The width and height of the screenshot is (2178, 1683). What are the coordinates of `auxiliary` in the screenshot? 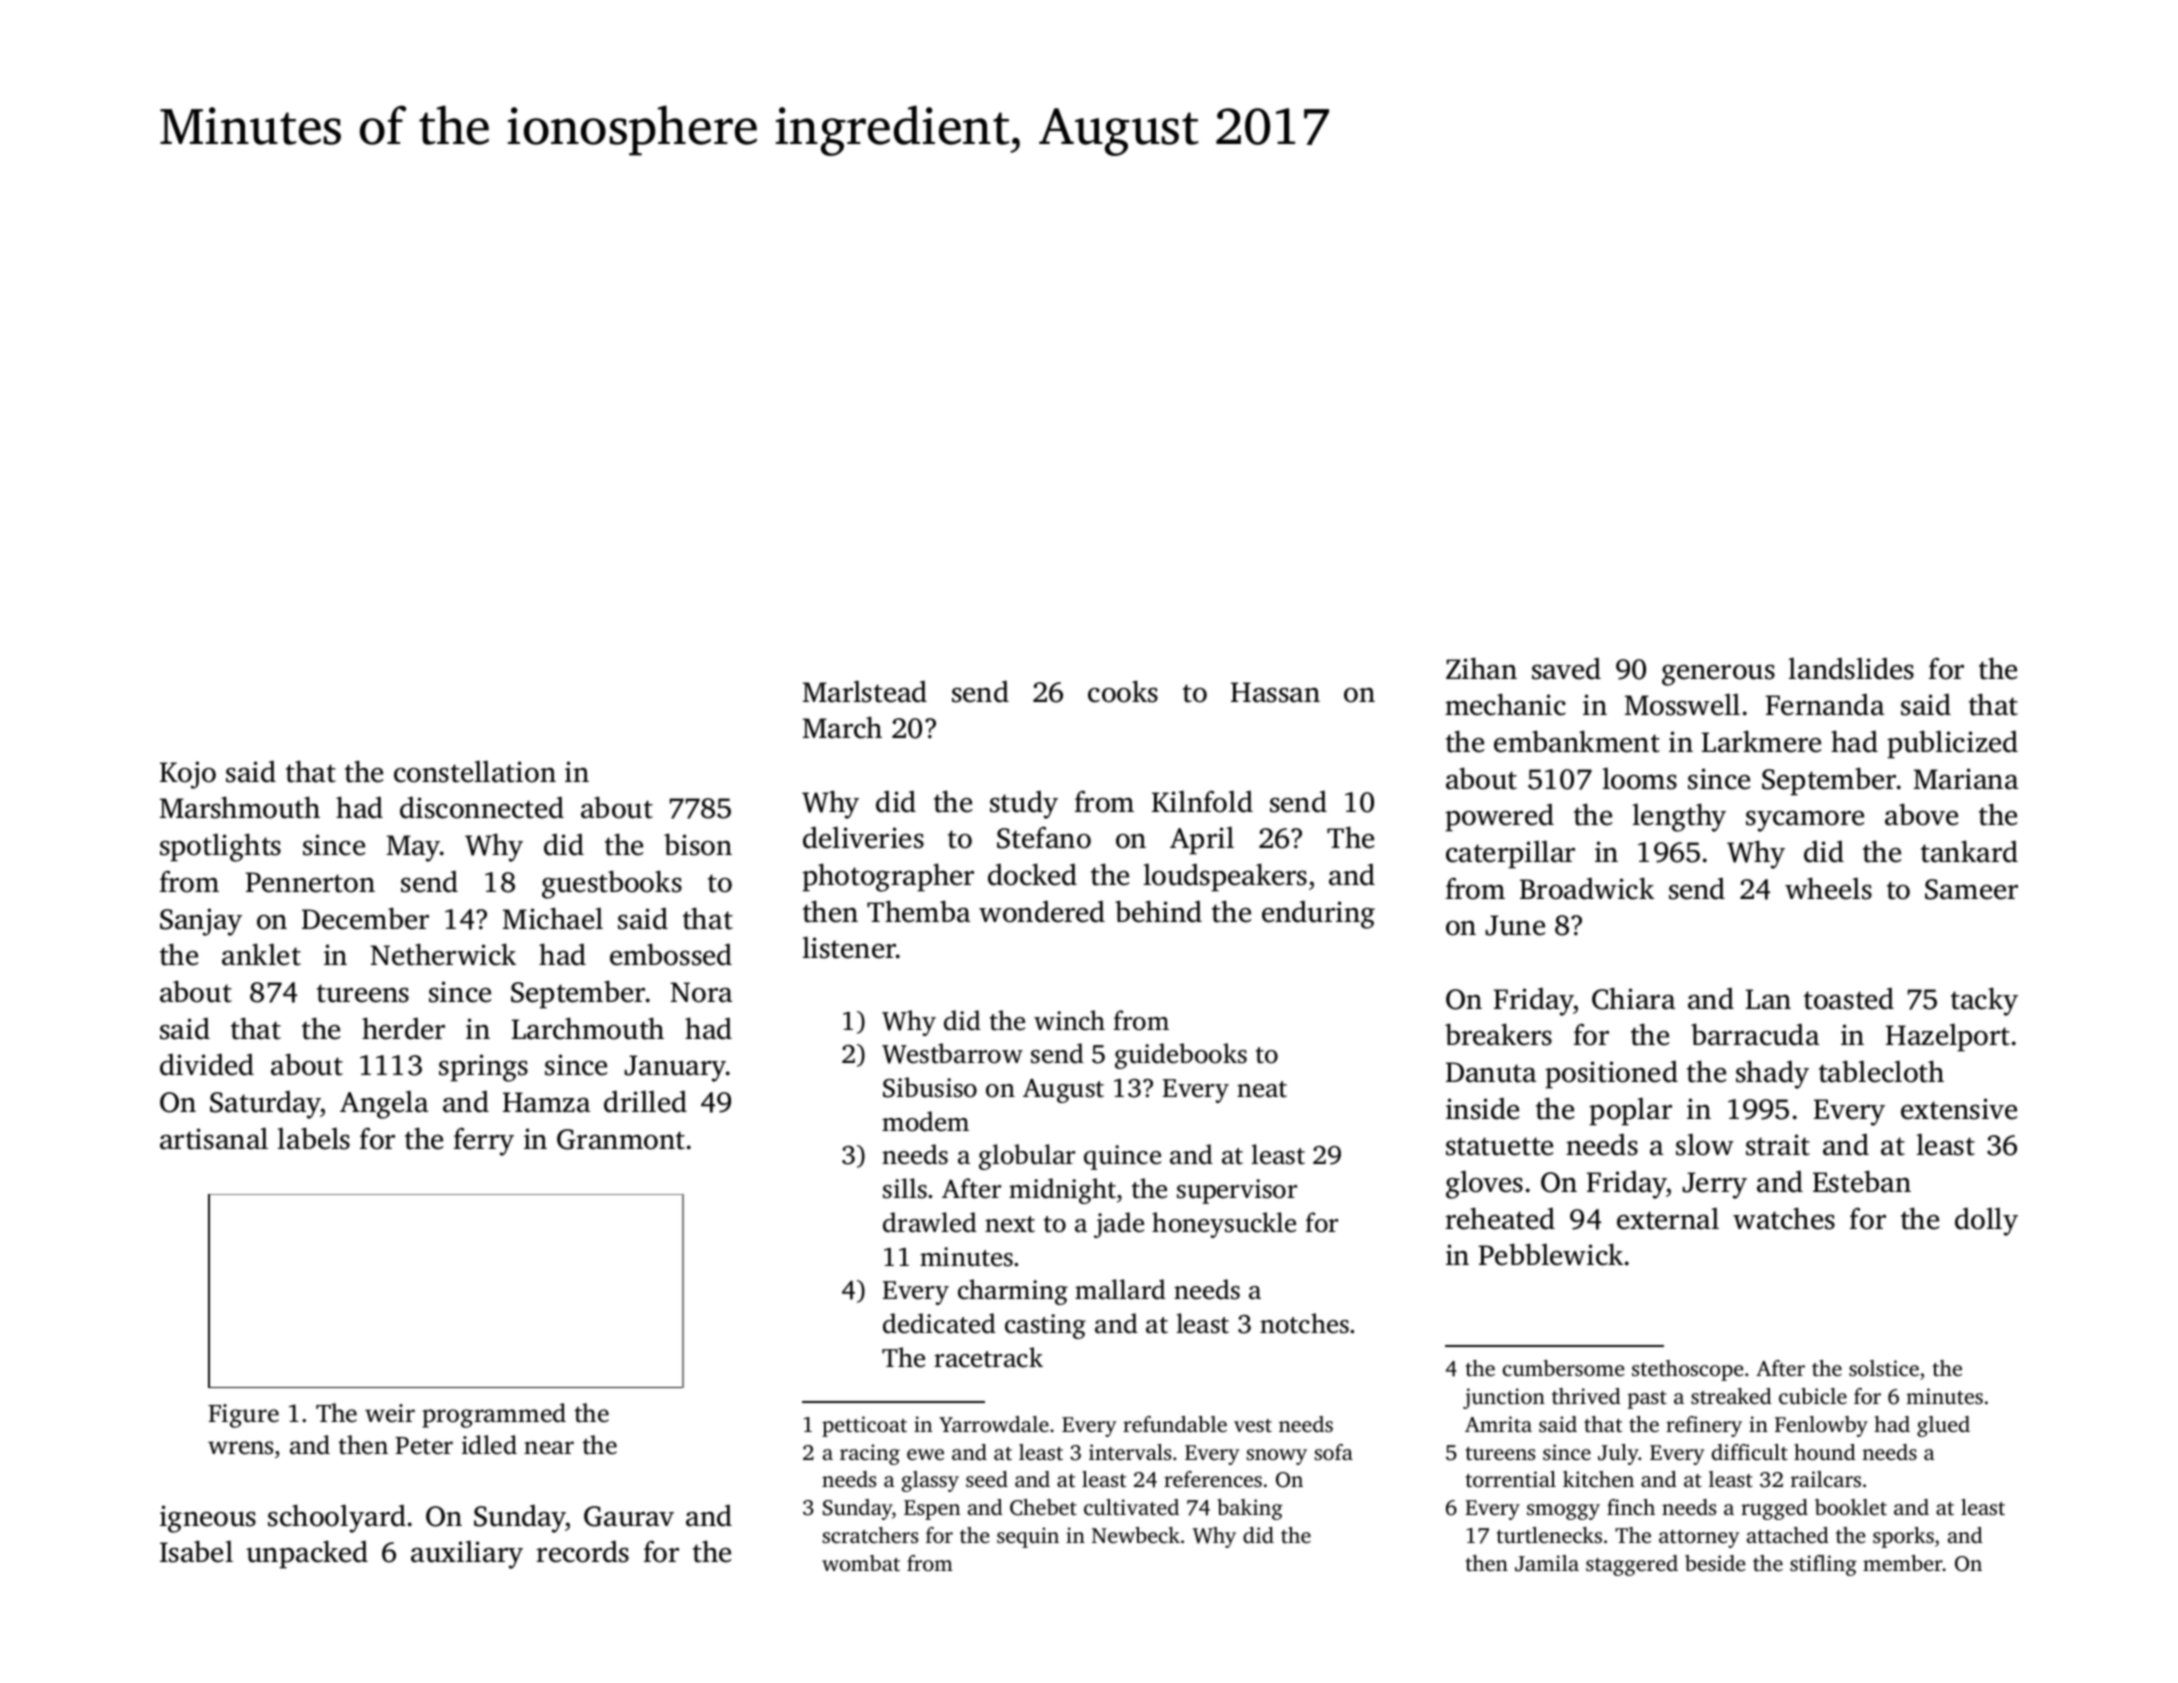 It's located at (467, 1554).
